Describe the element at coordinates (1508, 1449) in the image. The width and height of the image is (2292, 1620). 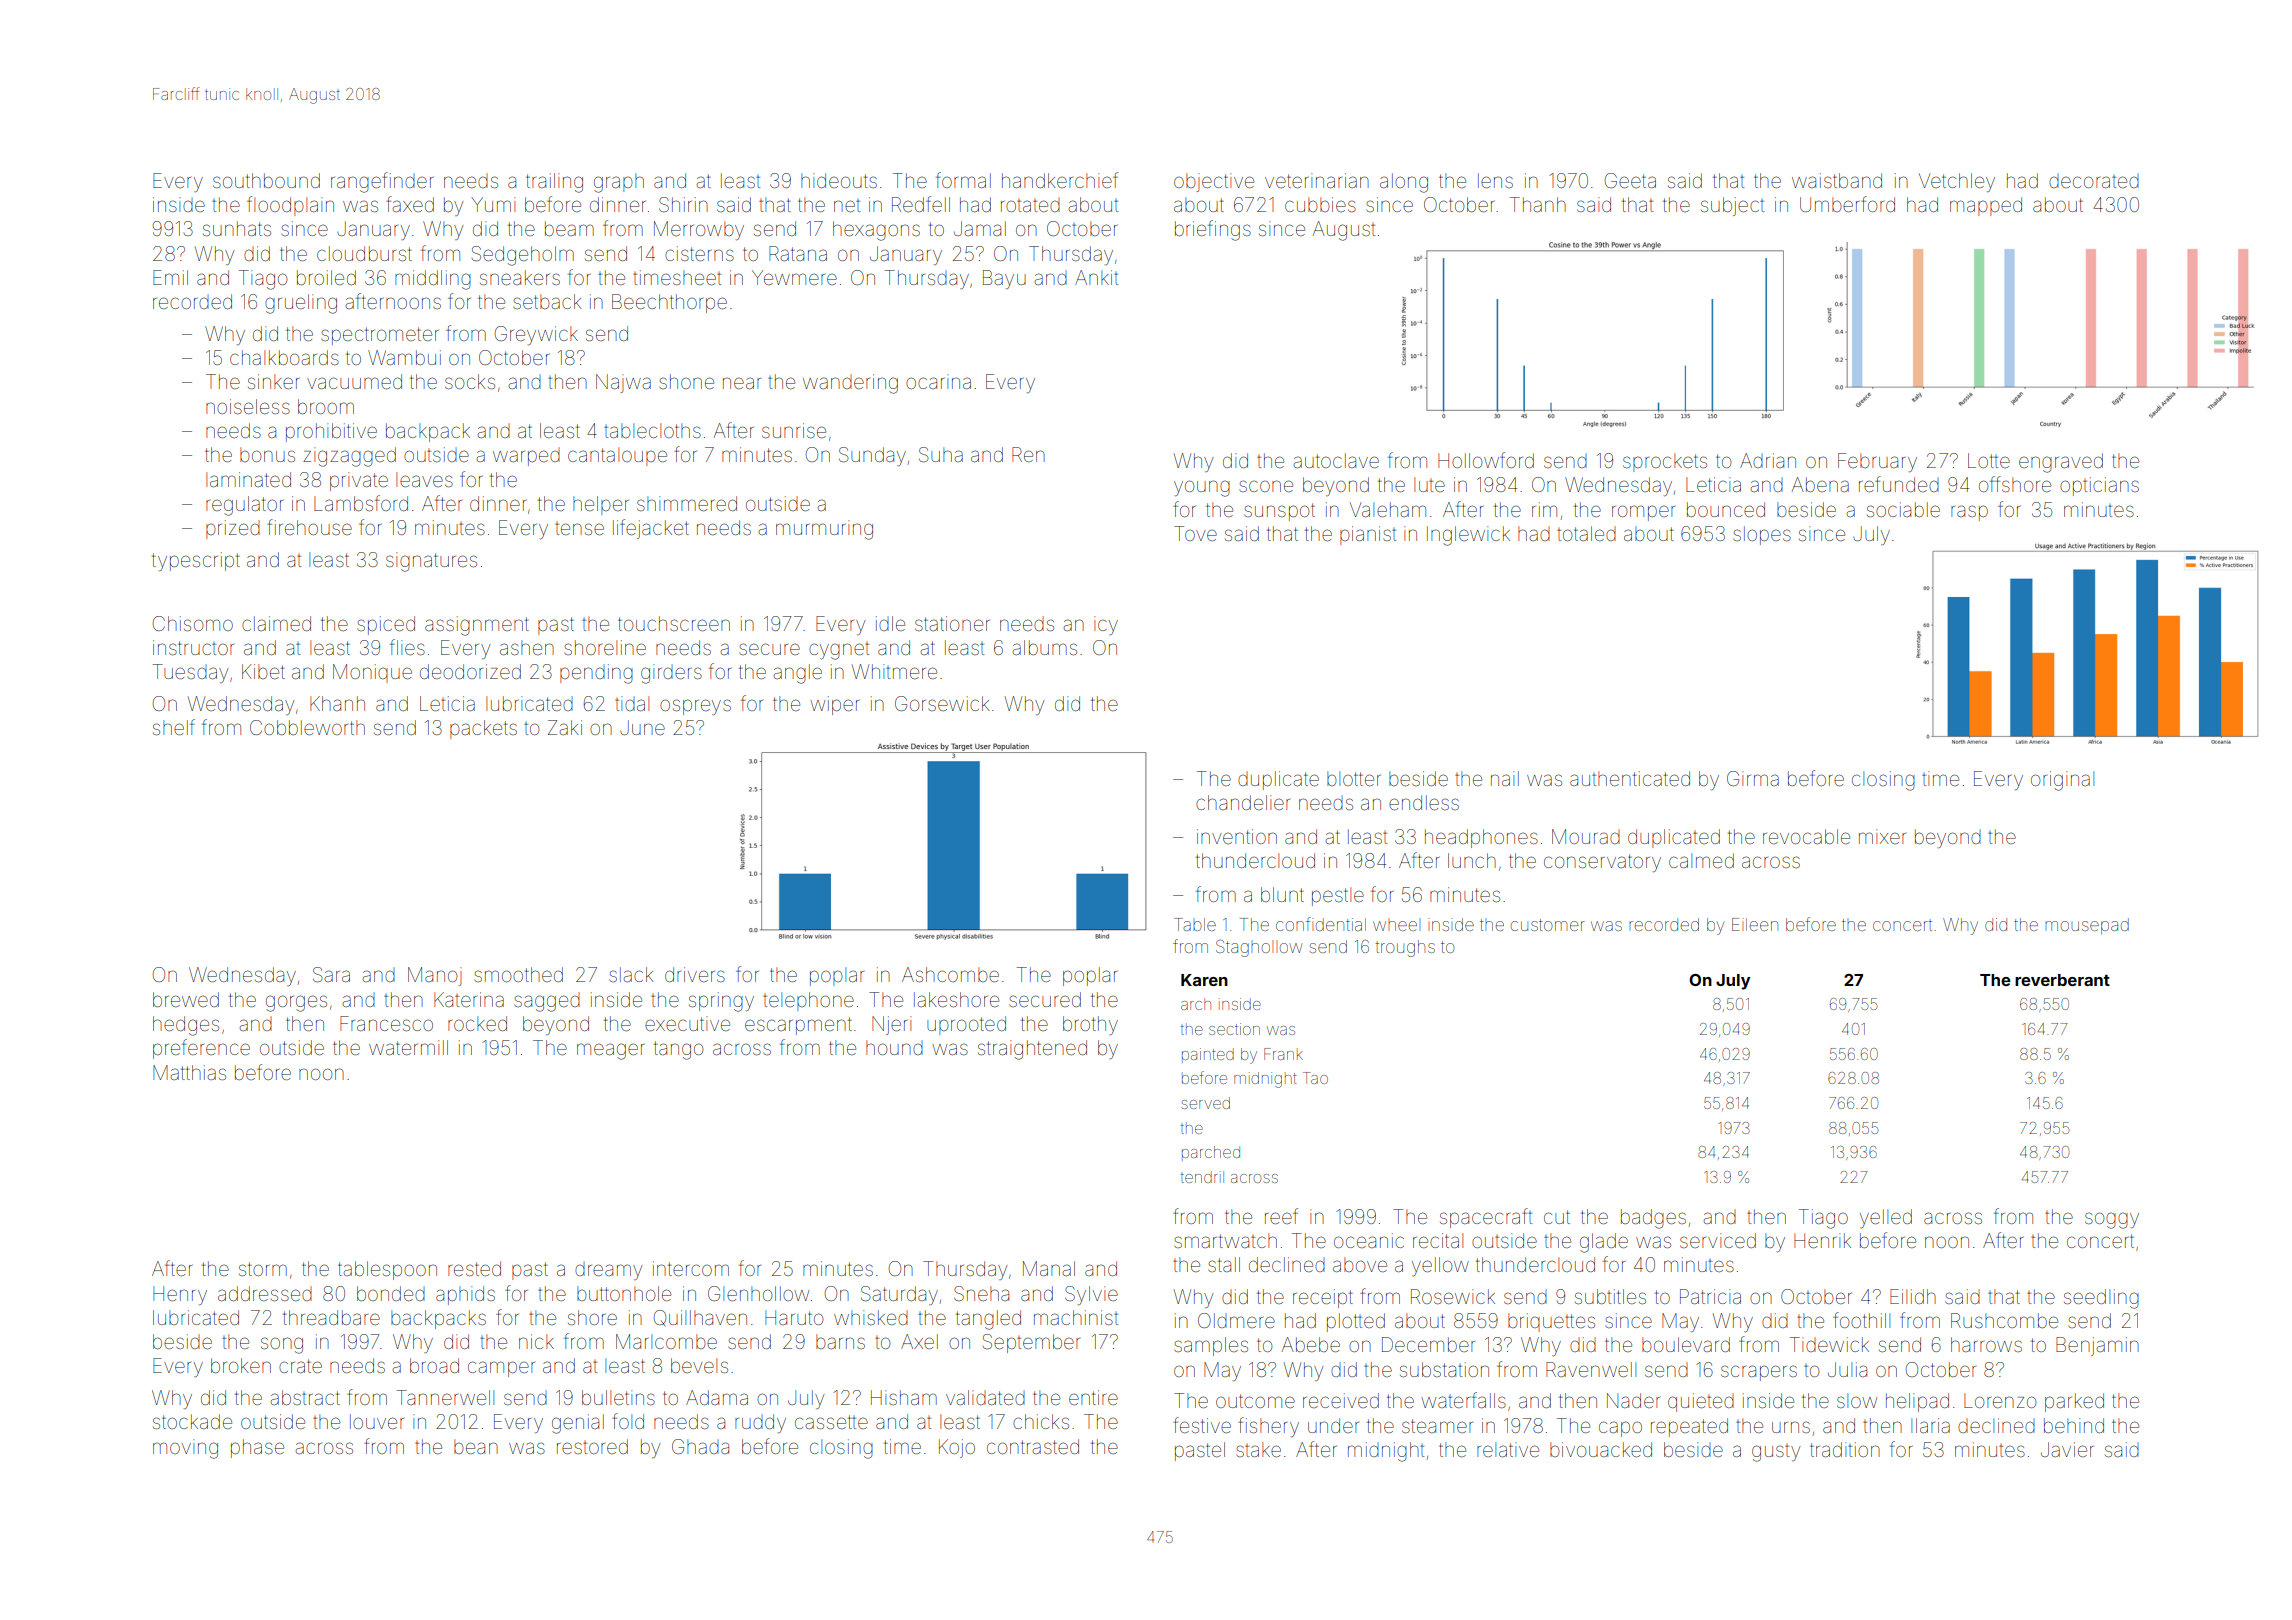
I see `relative` at that location.
